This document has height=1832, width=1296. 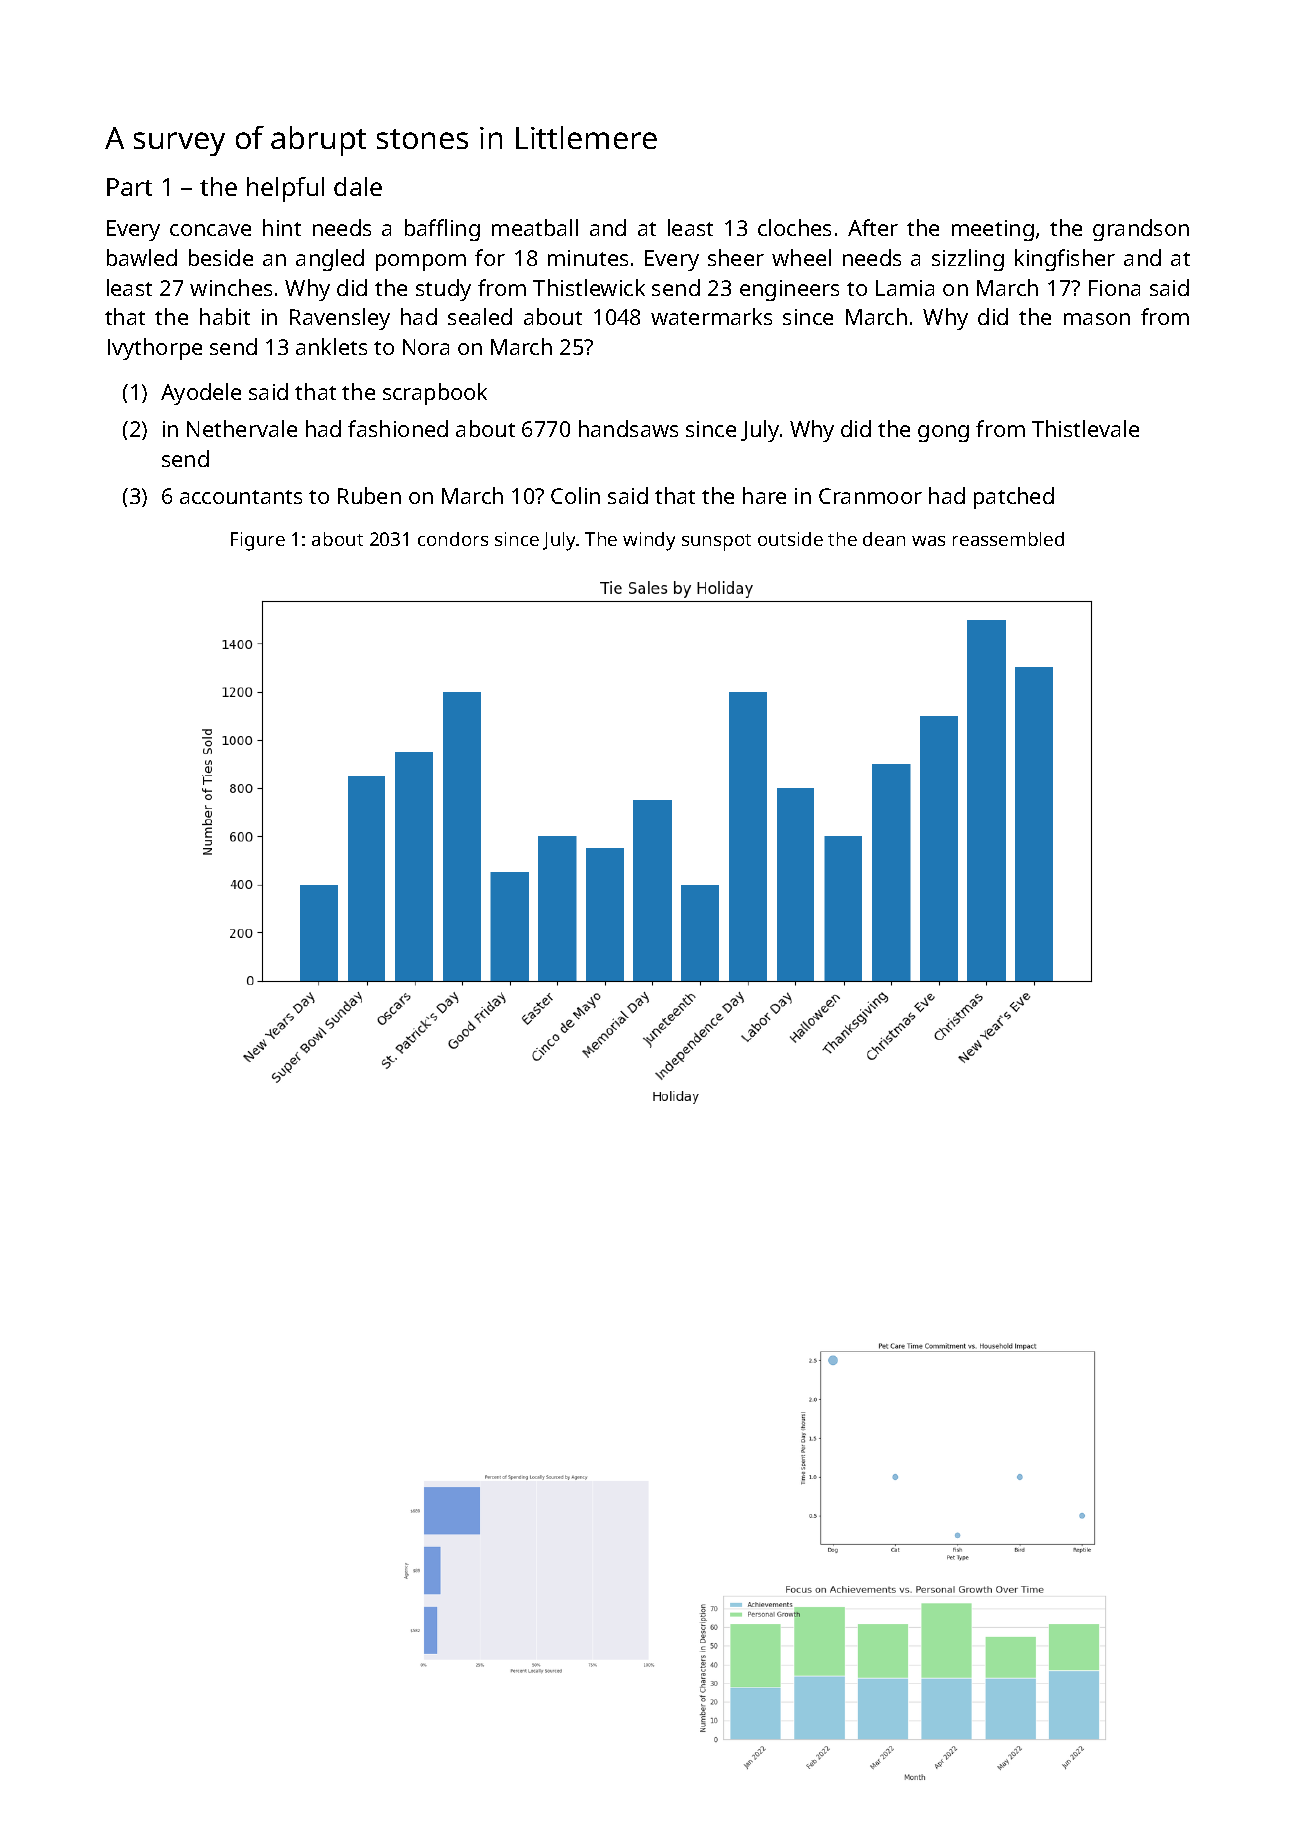 I want to click on hare, so click(x=764, y=495).
